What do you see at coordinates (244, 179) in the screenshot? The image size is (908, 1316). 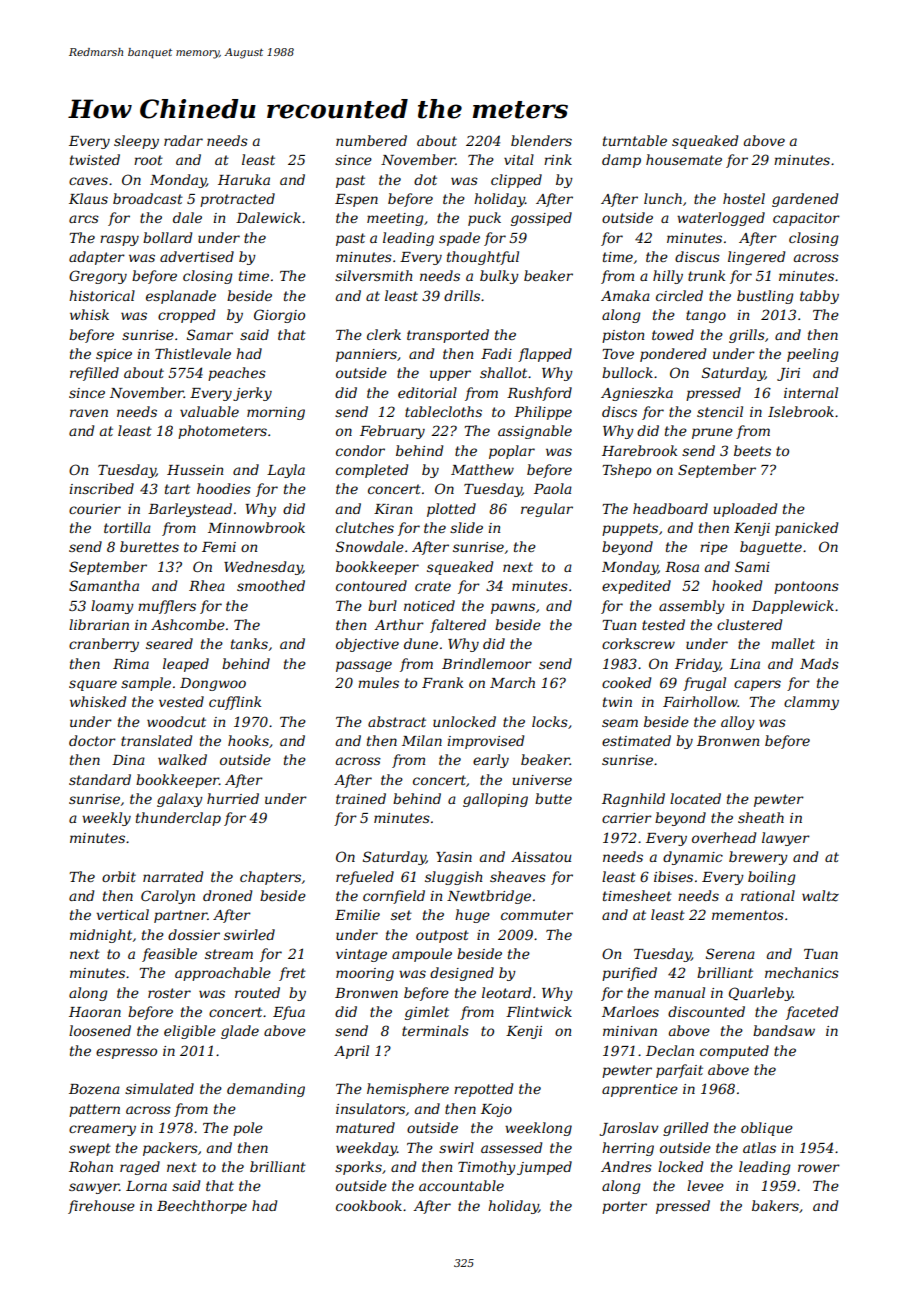 I see `Haruka` at bounding box center [244, 179].
